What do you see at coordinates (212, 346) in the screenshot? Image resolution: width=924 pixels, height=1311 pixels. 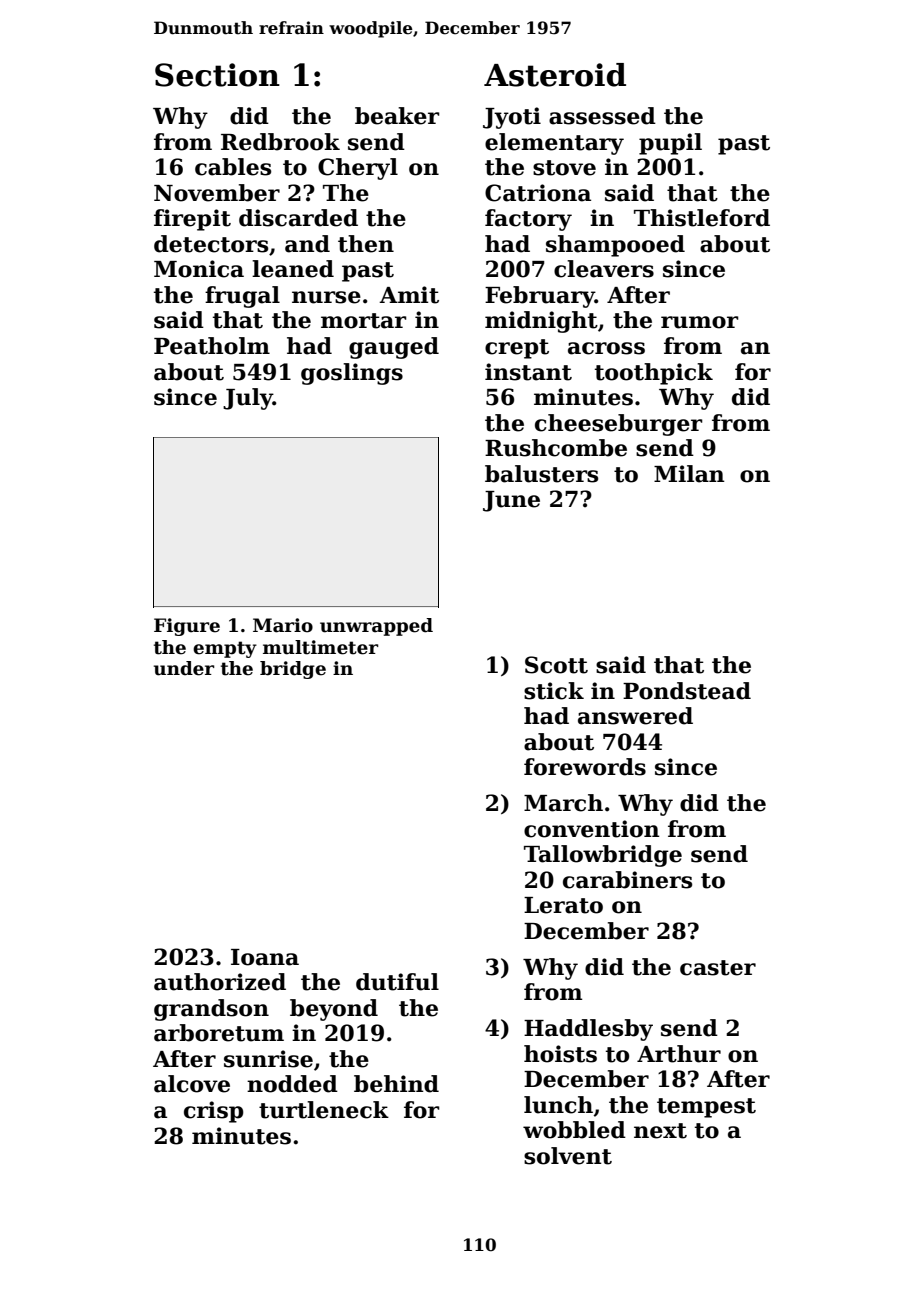 I see `Peatholm` at bounding box center [212, 346].
